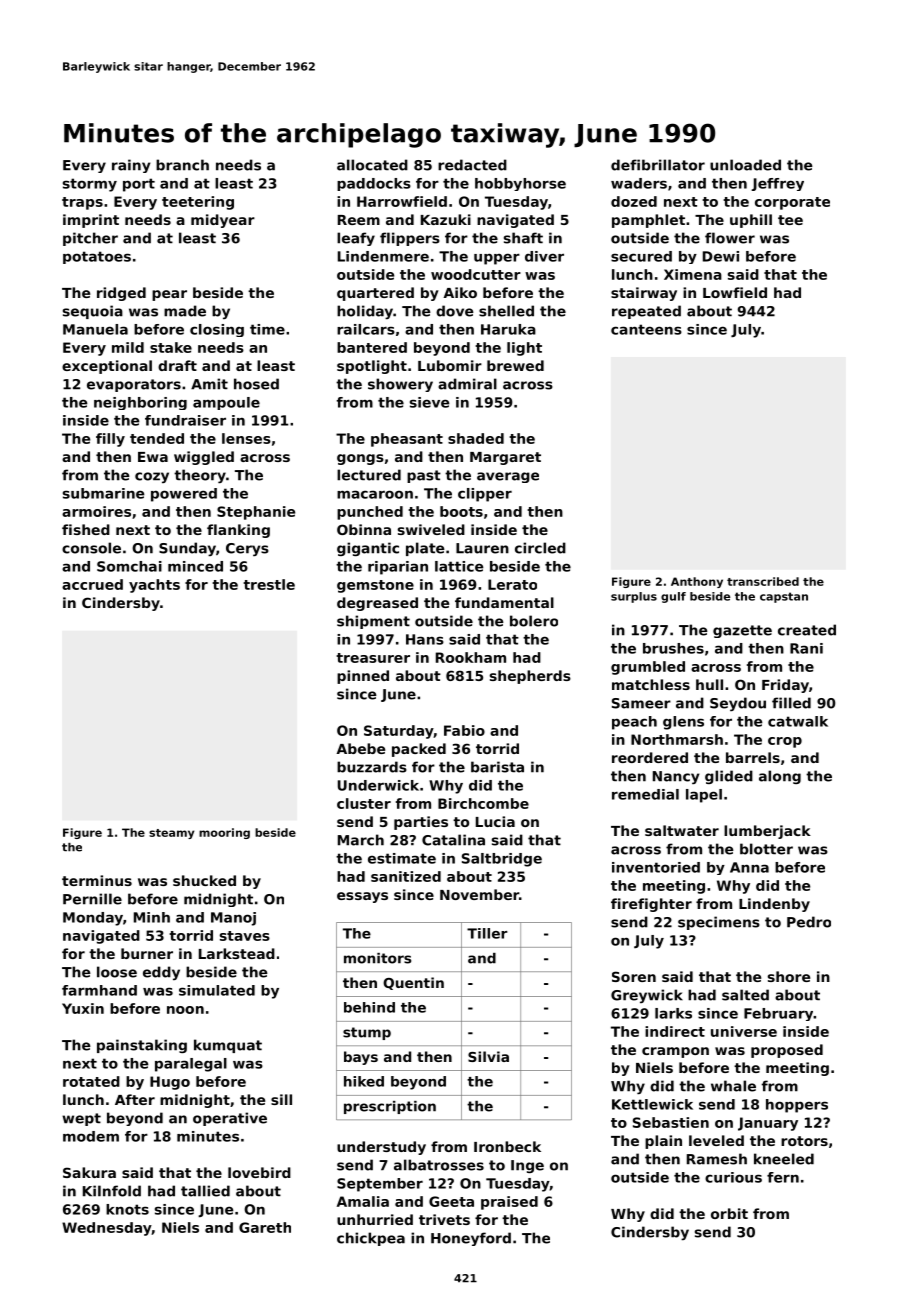  What do you see at coordinates (472, 165) in the screenshot?
I see `redacted` at bounding box center [472, 165].
